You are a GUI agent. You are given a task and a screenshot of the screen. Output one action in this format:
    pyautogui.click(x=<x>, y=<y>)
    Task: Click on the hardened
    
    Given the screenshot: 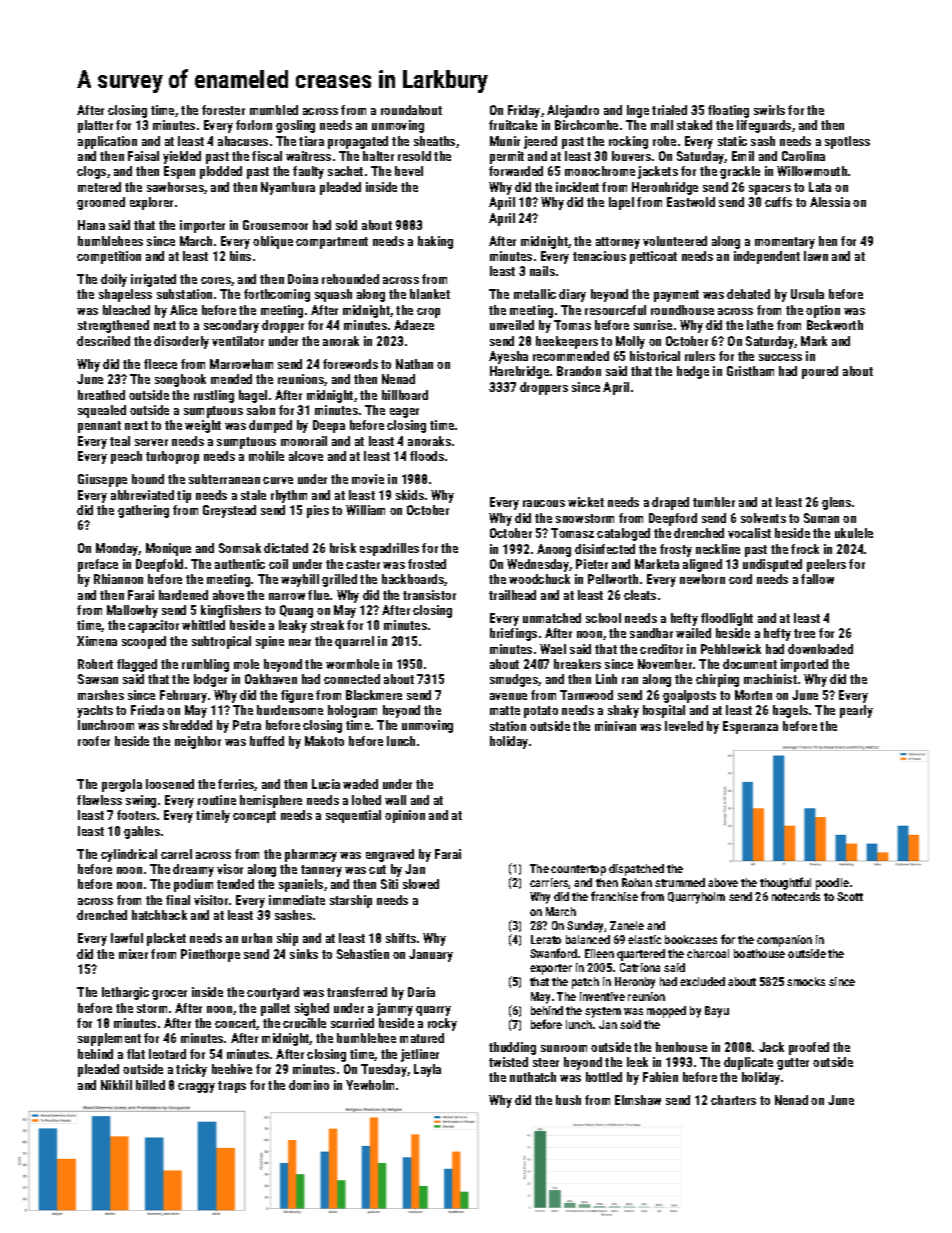 What is the action you would take?
    pyautogui.click(x=183, y=595)
